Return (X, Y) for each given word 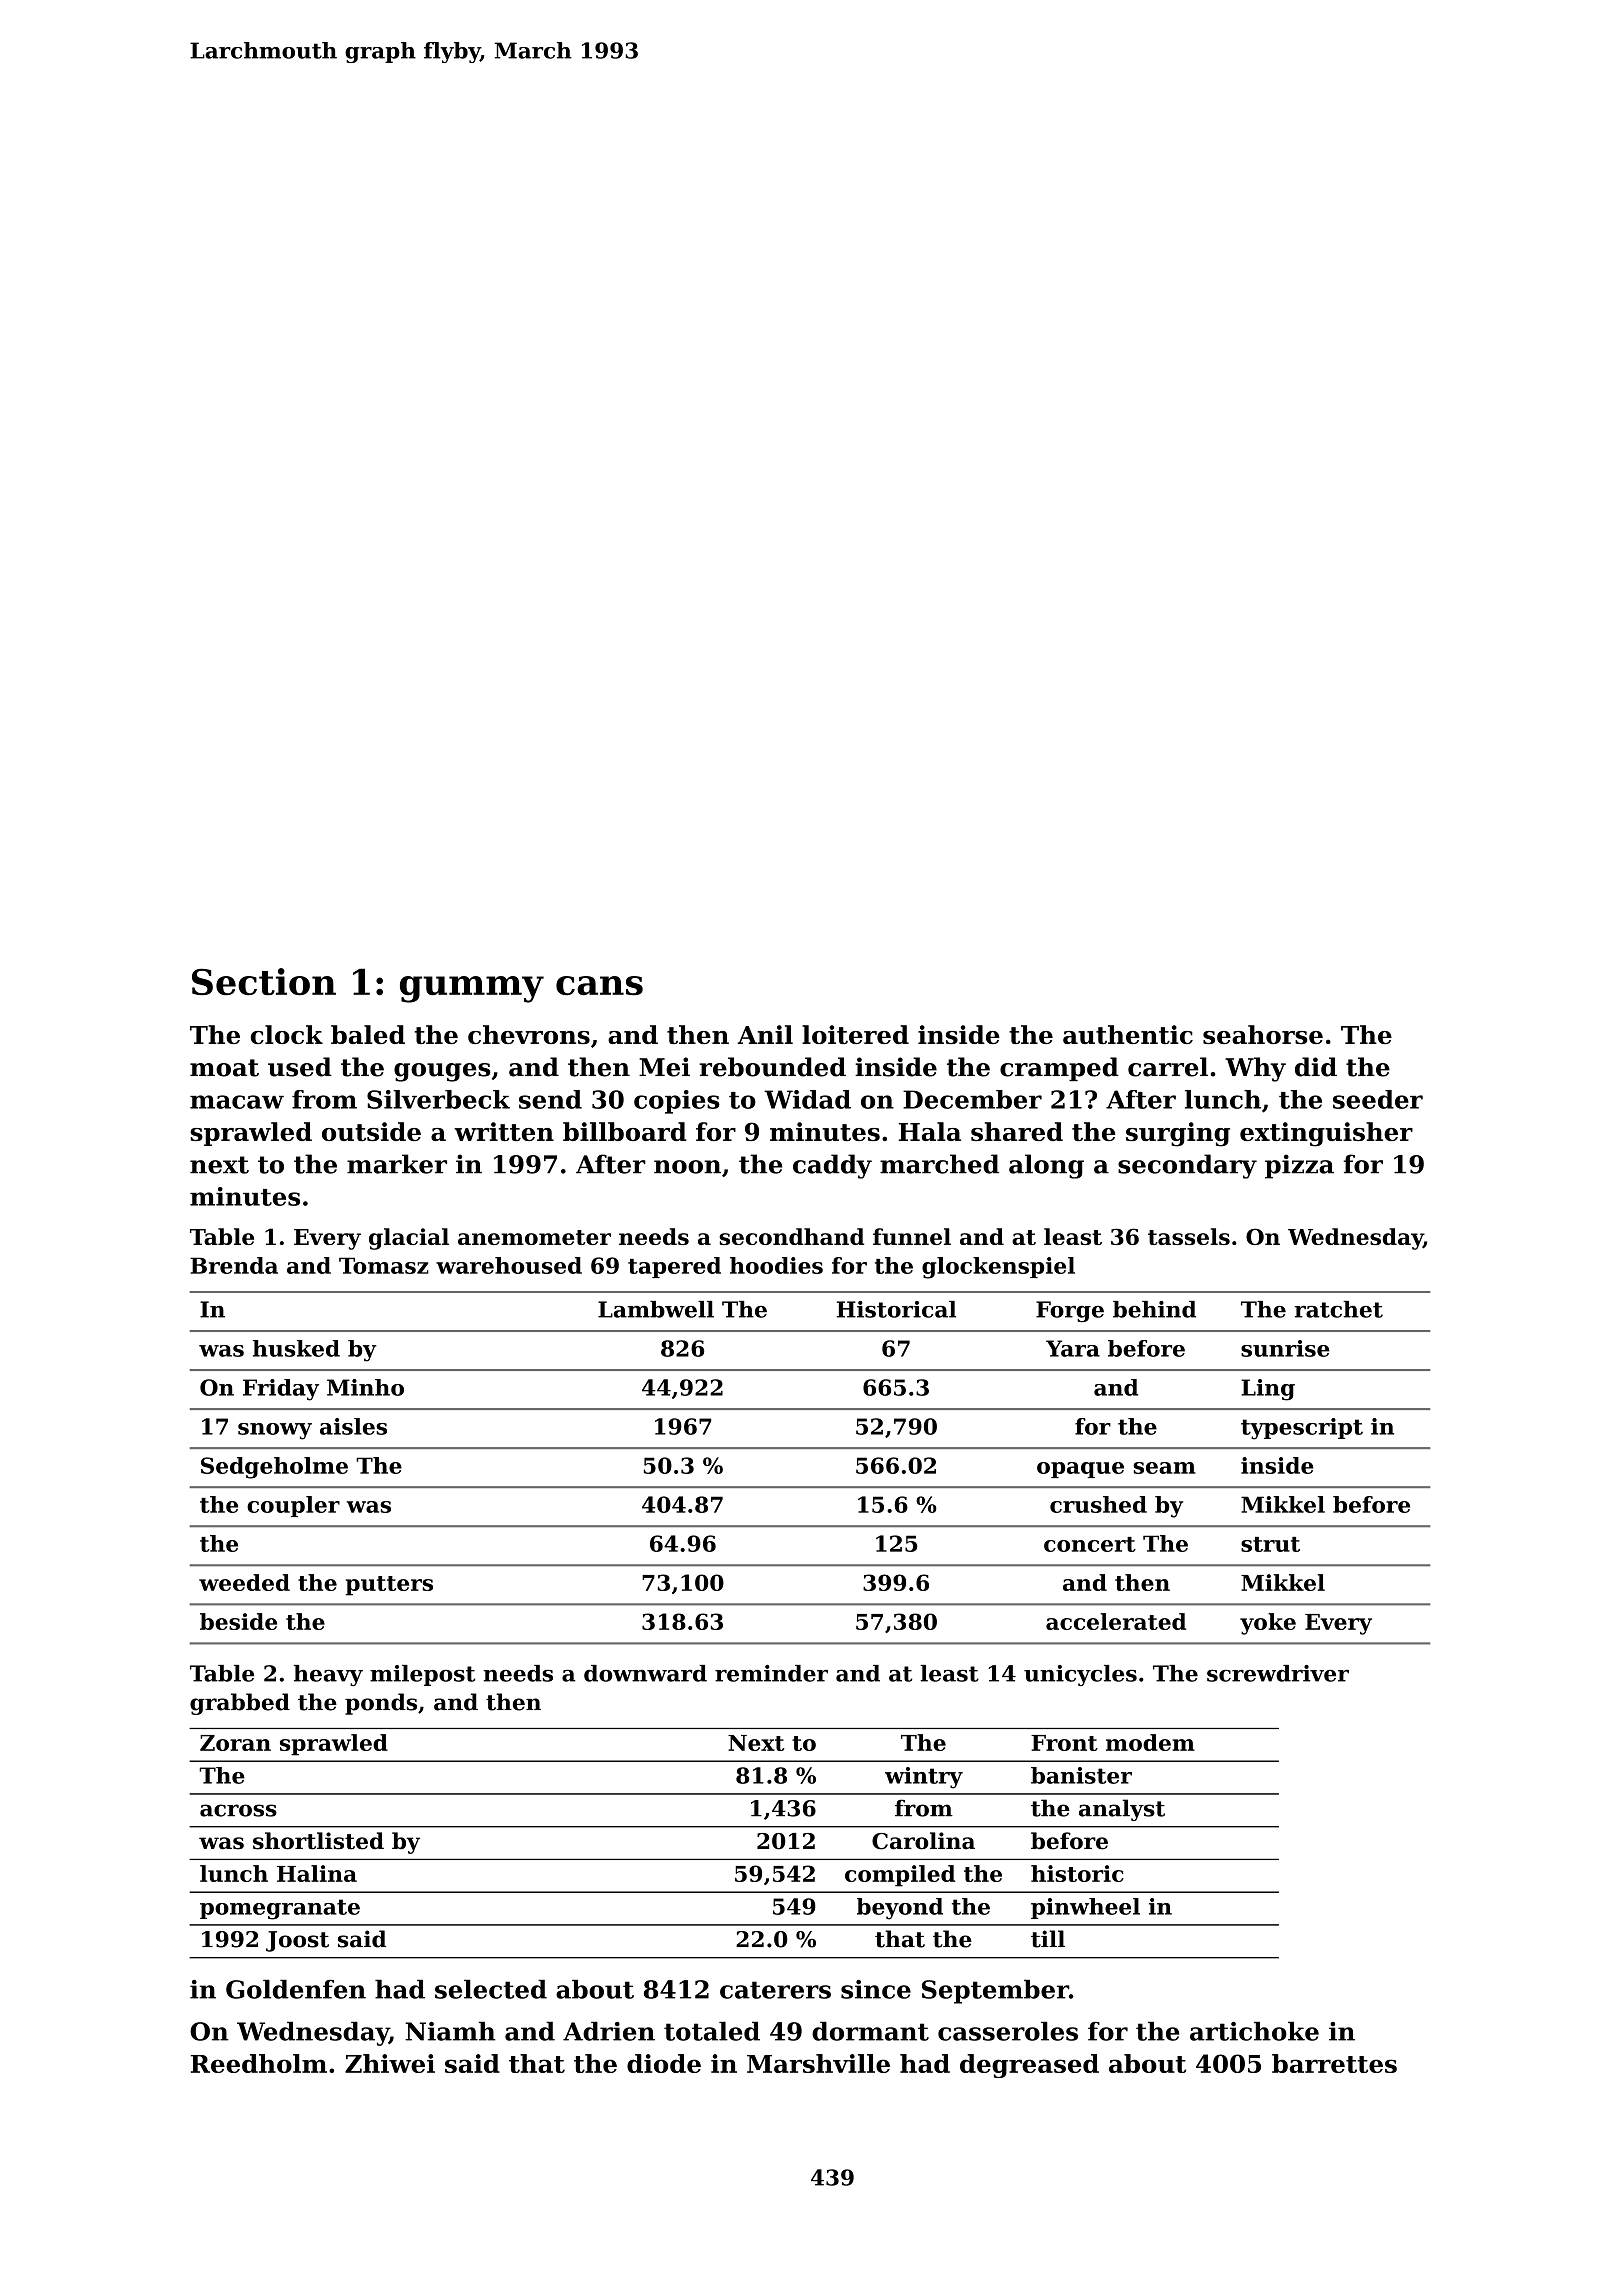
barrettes (1334, 2063)
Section (264, 981)
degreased (1029, 2066)
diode (664, 2063)
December (972, 1099)
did (1316, 1067)
